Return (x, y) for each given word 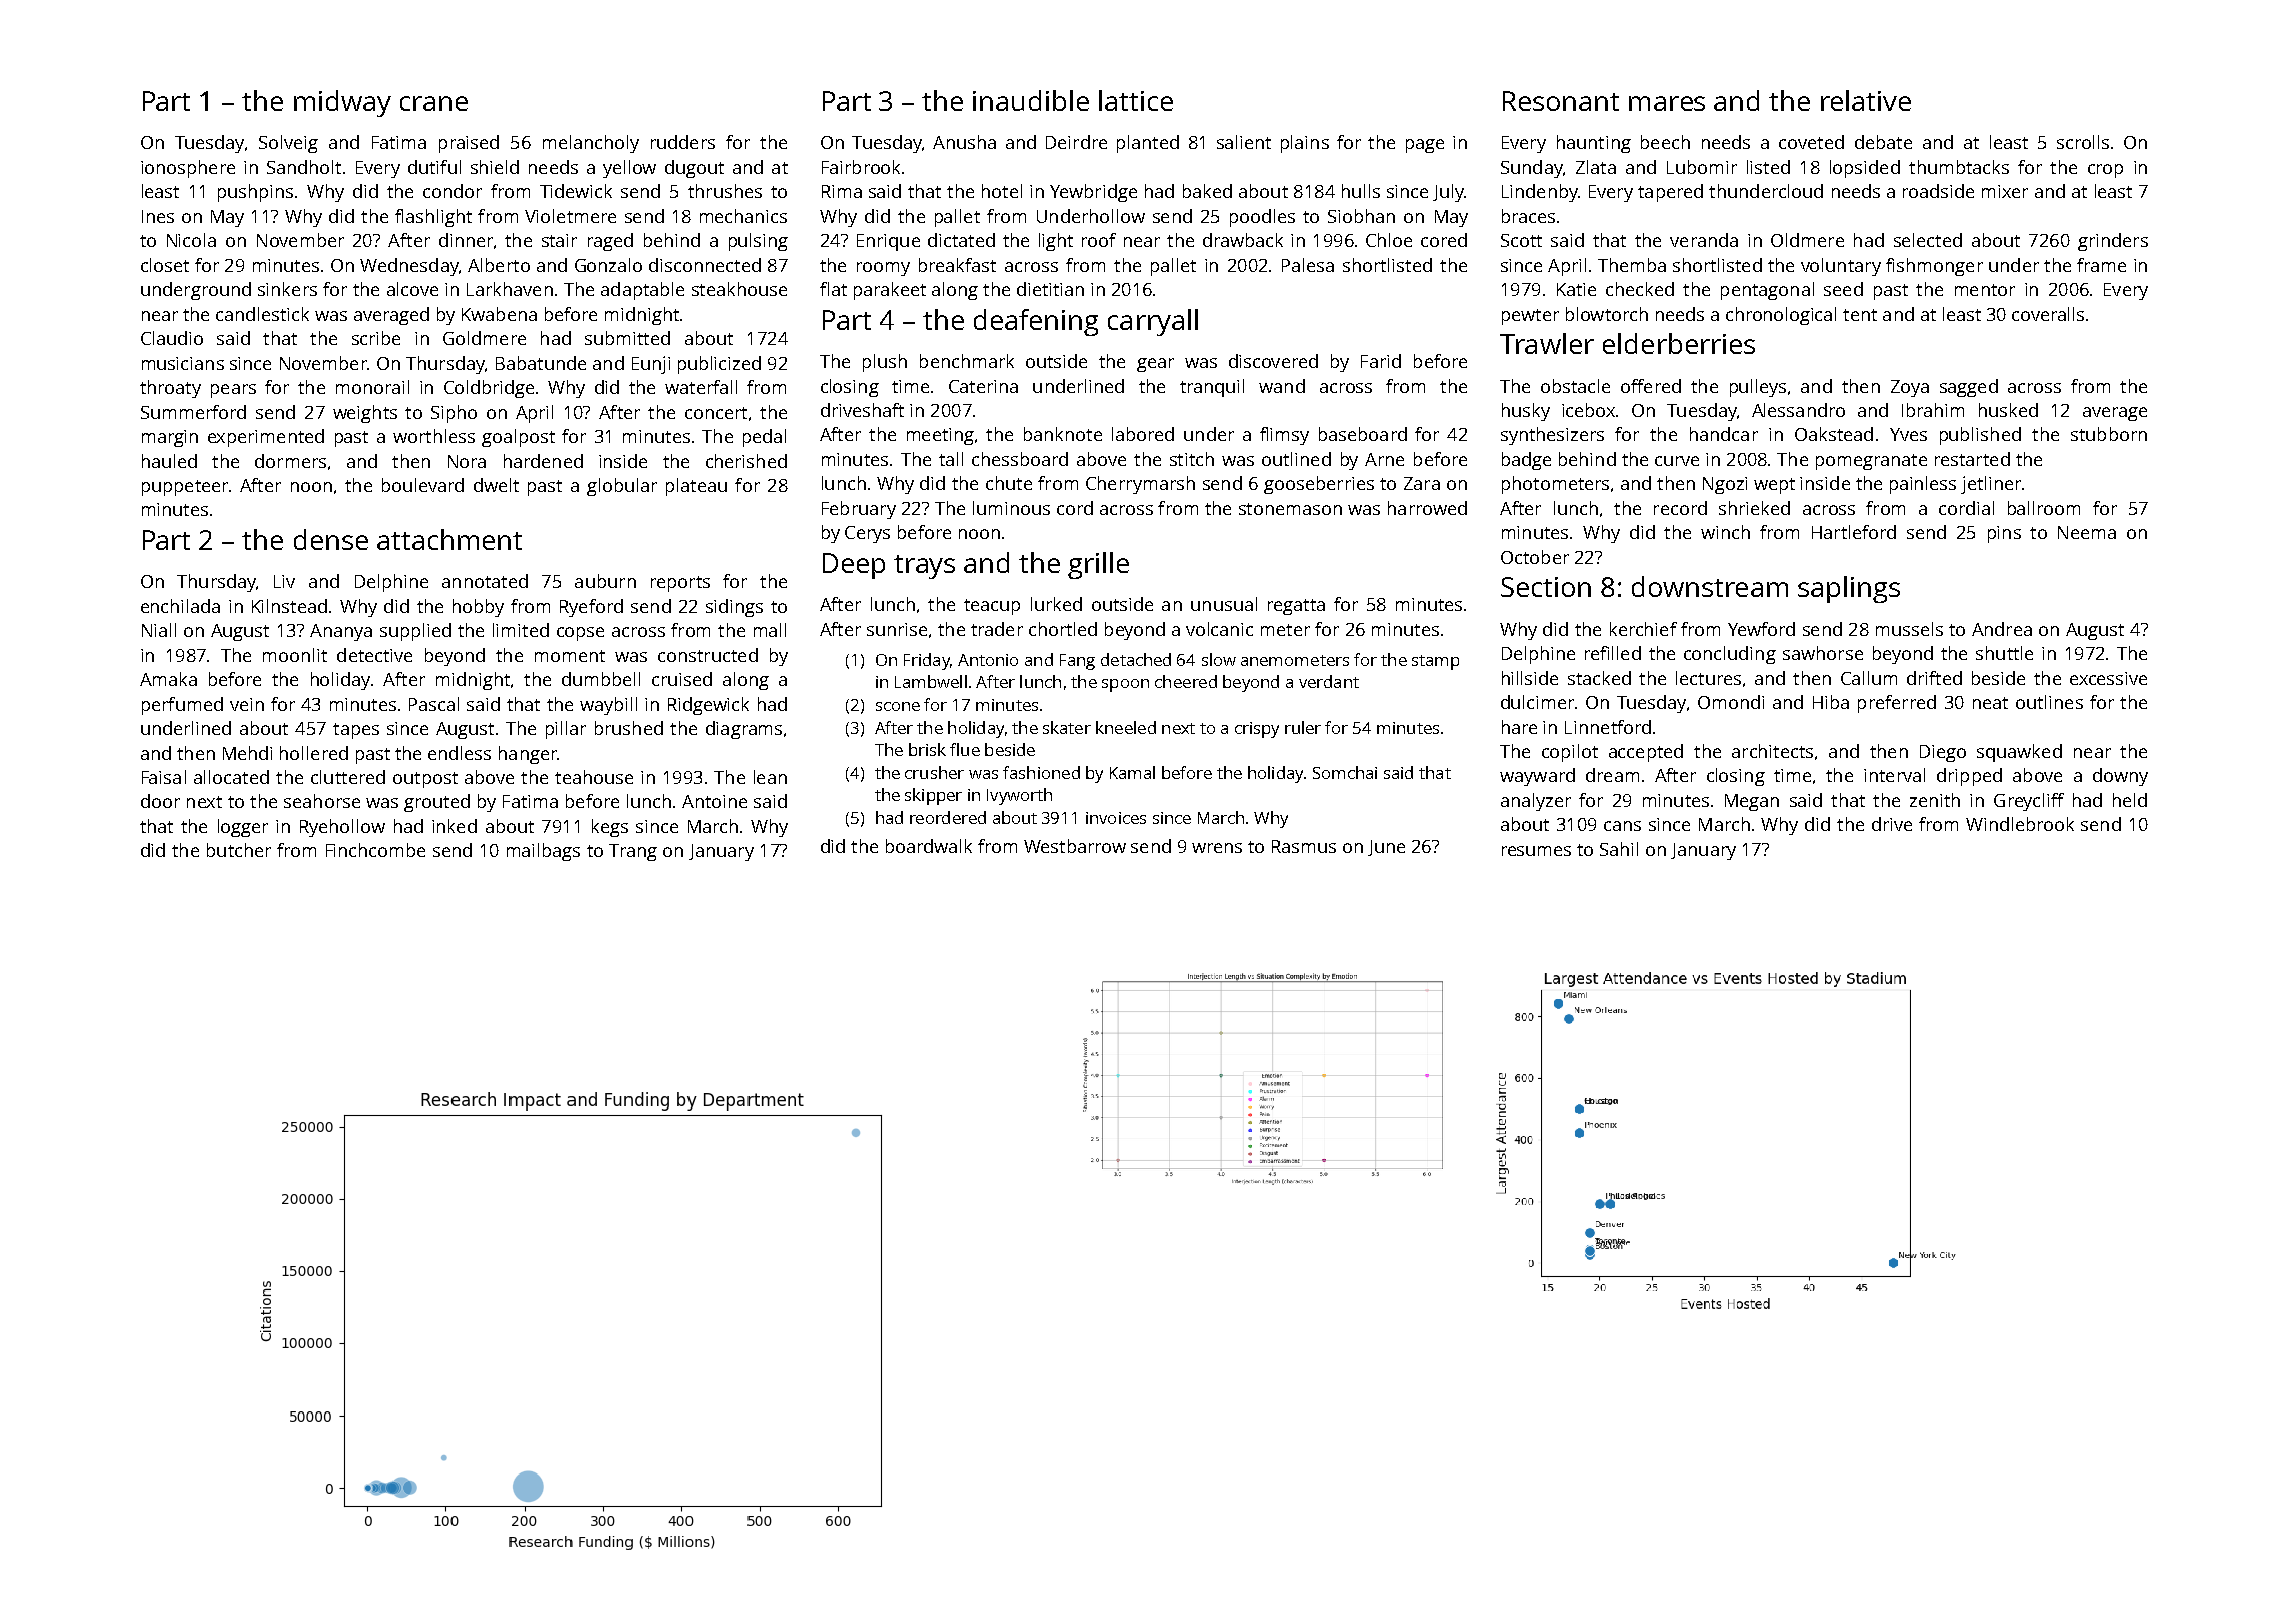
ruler (1303, 727)
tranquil (1212, 388)
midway (342, 103)
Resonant (1561, 101)
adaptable (642, 291)
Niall (159, 630)
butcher (239, 850)
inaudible (1031, 100)
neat (1990, 703)
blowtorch (1607, 314)
